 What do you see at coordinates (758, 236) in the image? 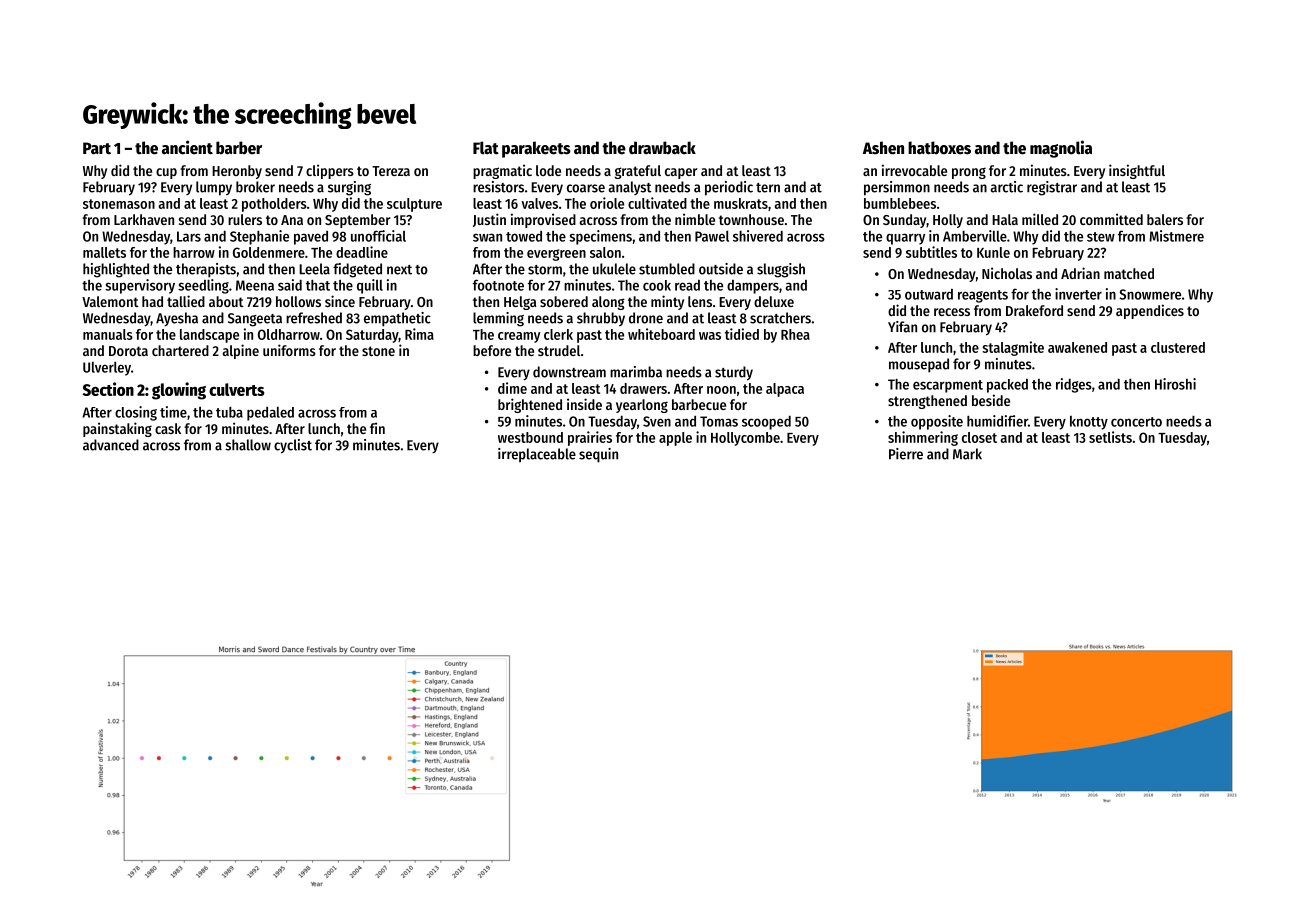
I see `shivered` at bounding box center [758, 236].
